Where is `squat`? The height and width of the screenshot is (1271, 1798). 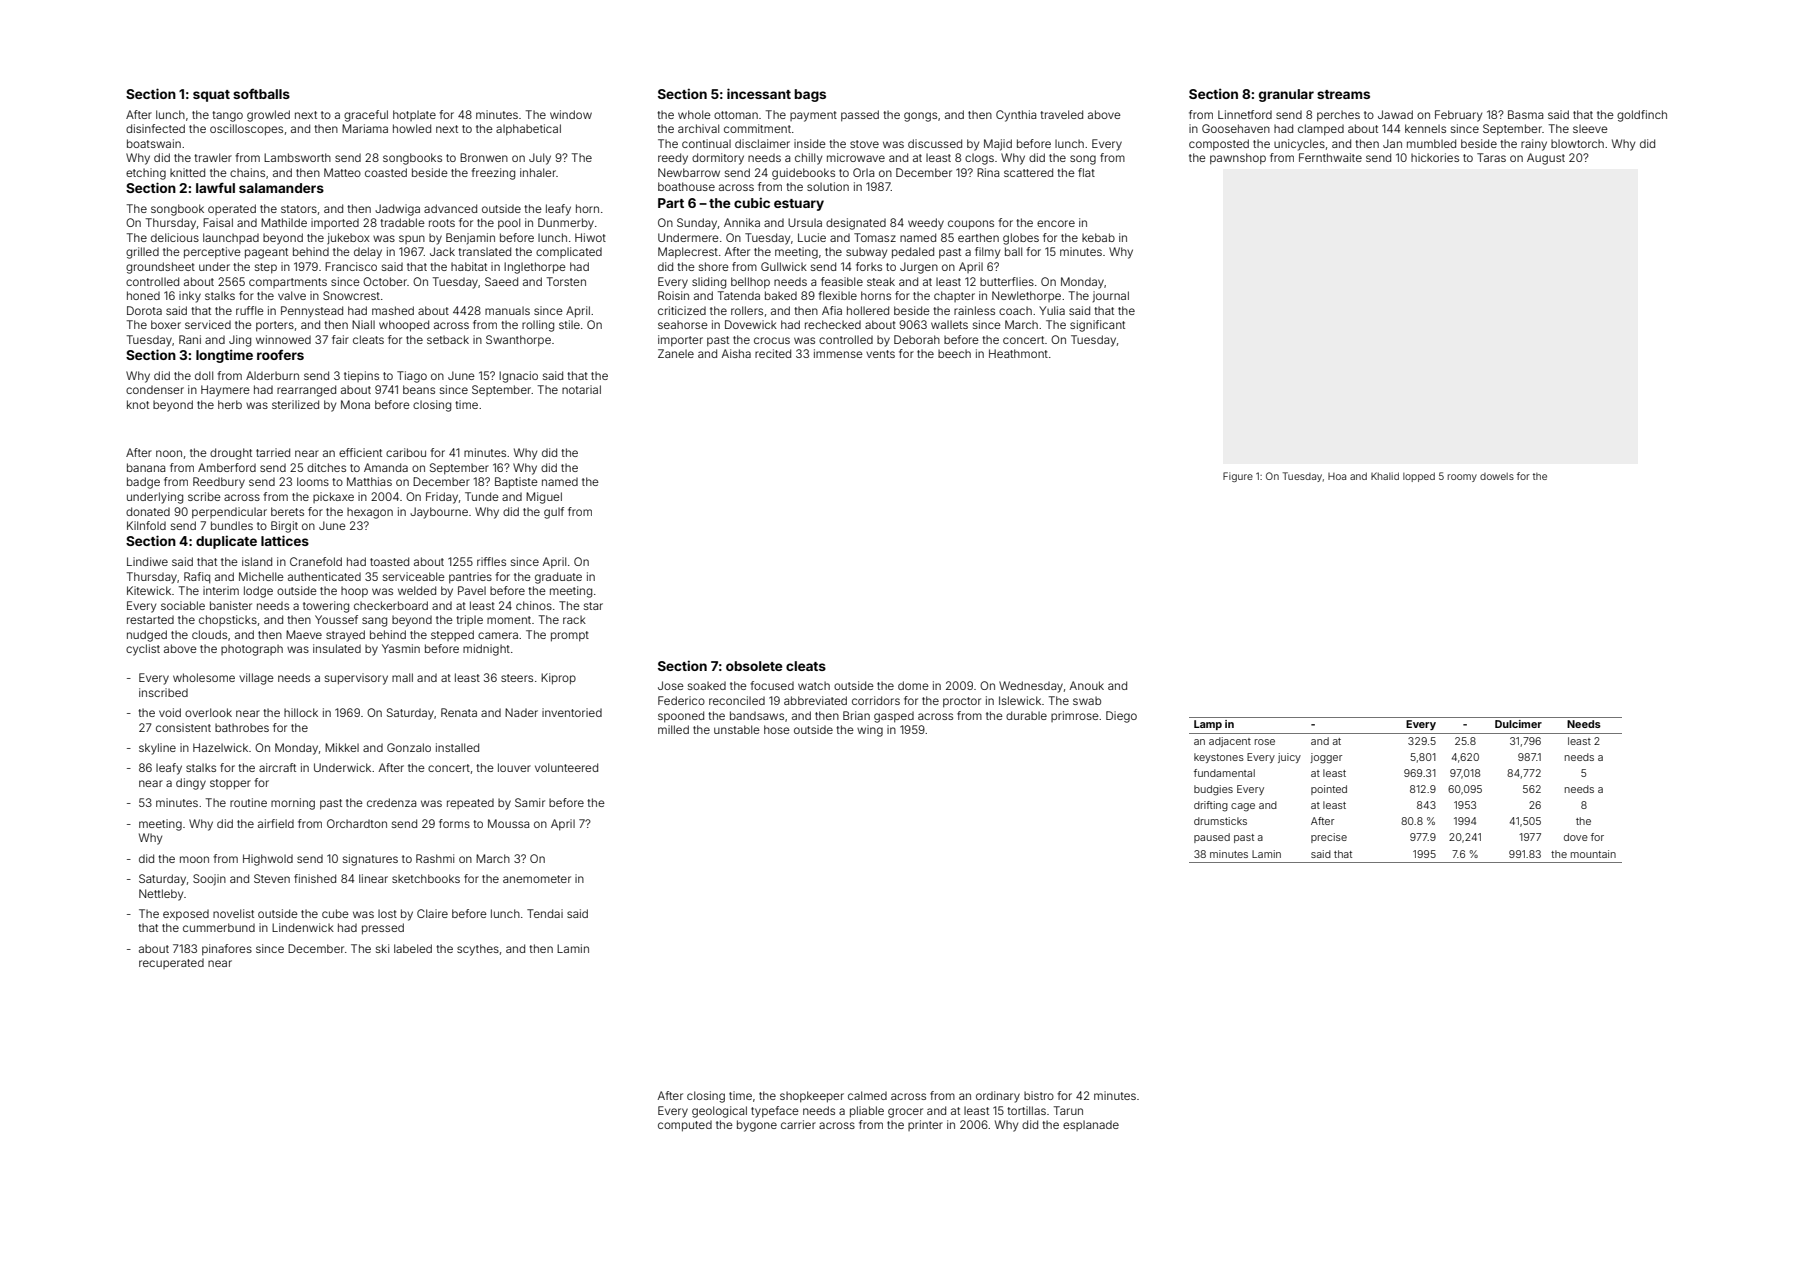 squat is located at coordinates (211, 96).
